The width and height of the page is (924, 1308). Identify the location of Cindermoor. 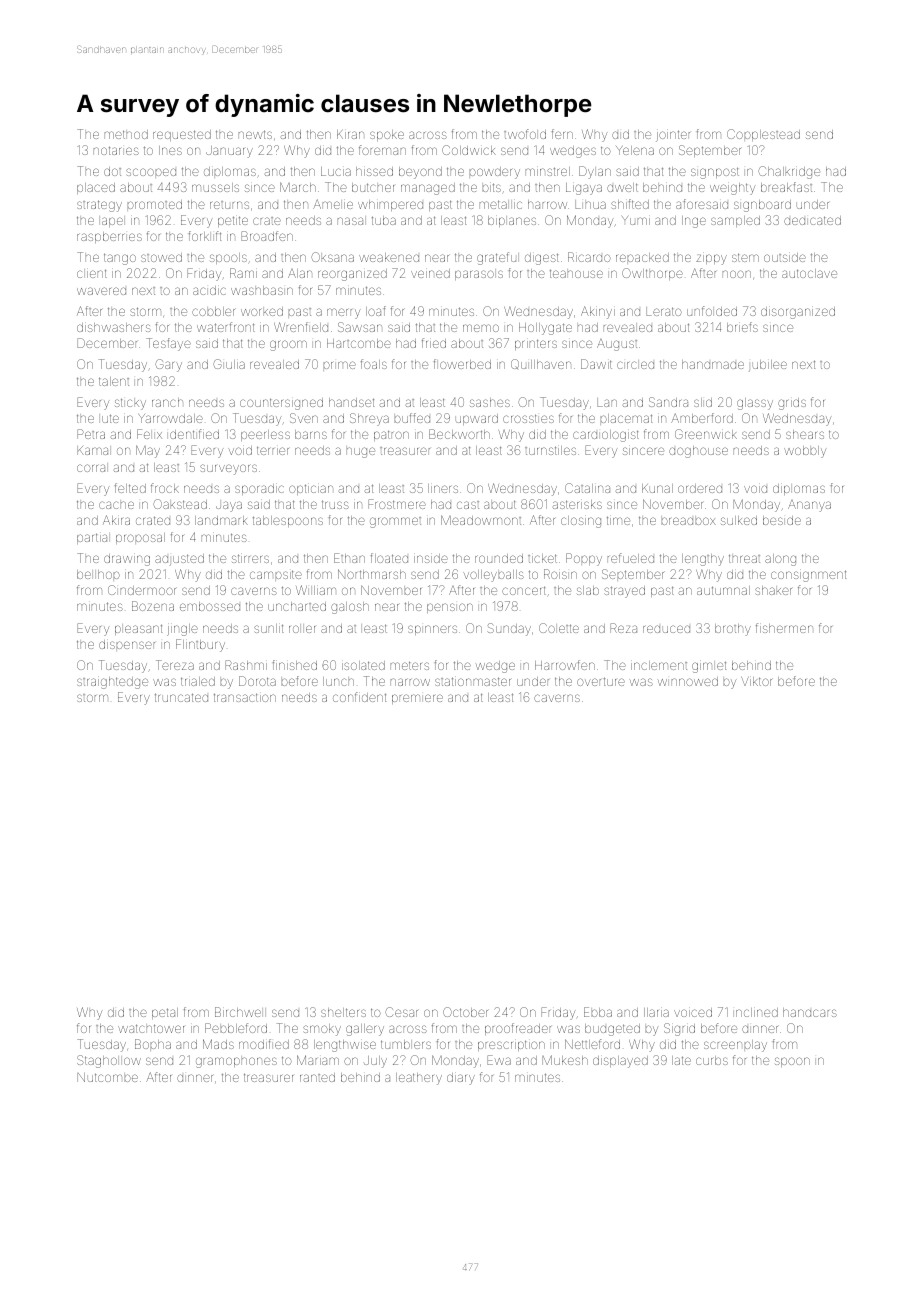
(142, 590).
